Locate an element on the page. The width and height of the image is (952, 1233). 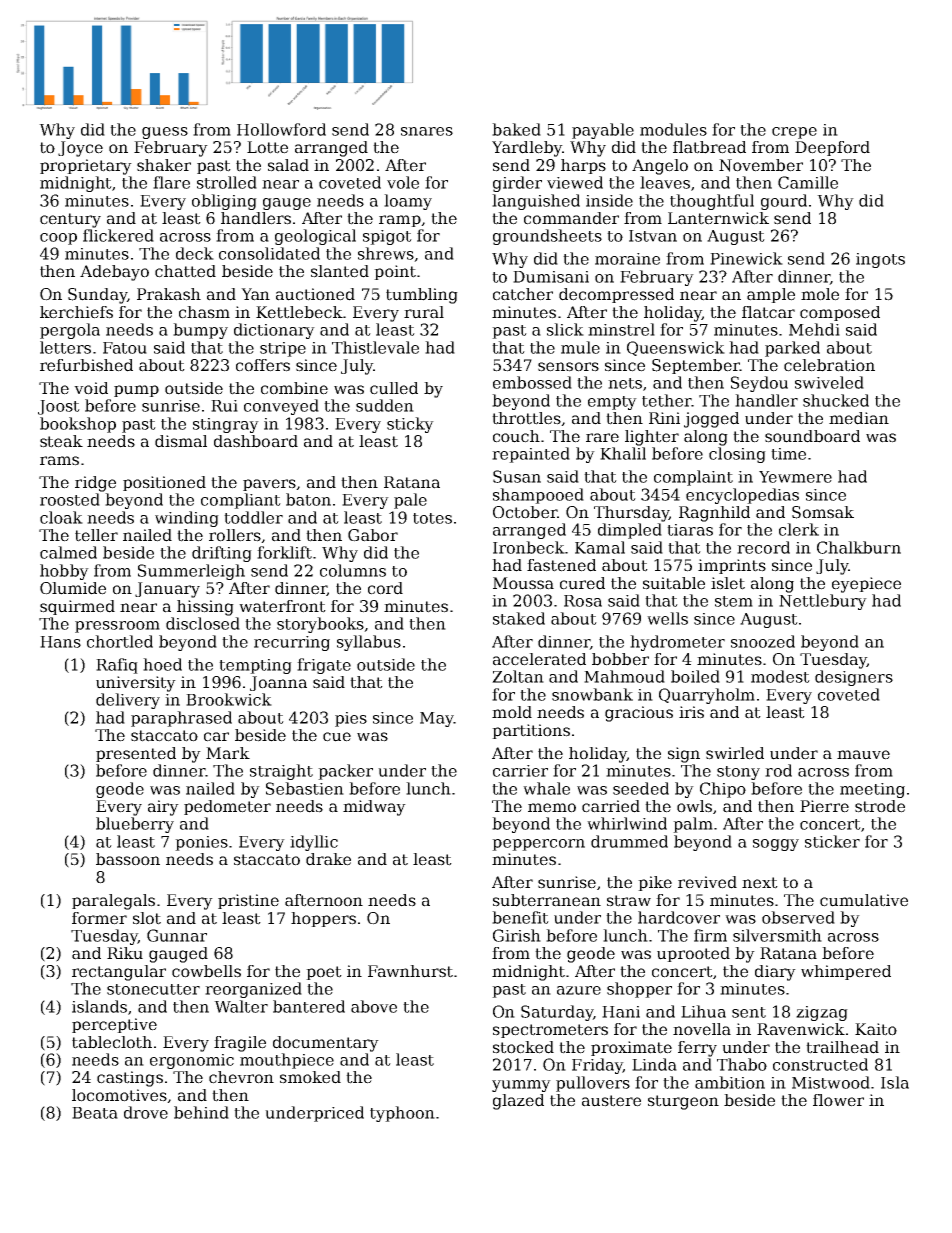
university is located at coordinates (136, 684).
